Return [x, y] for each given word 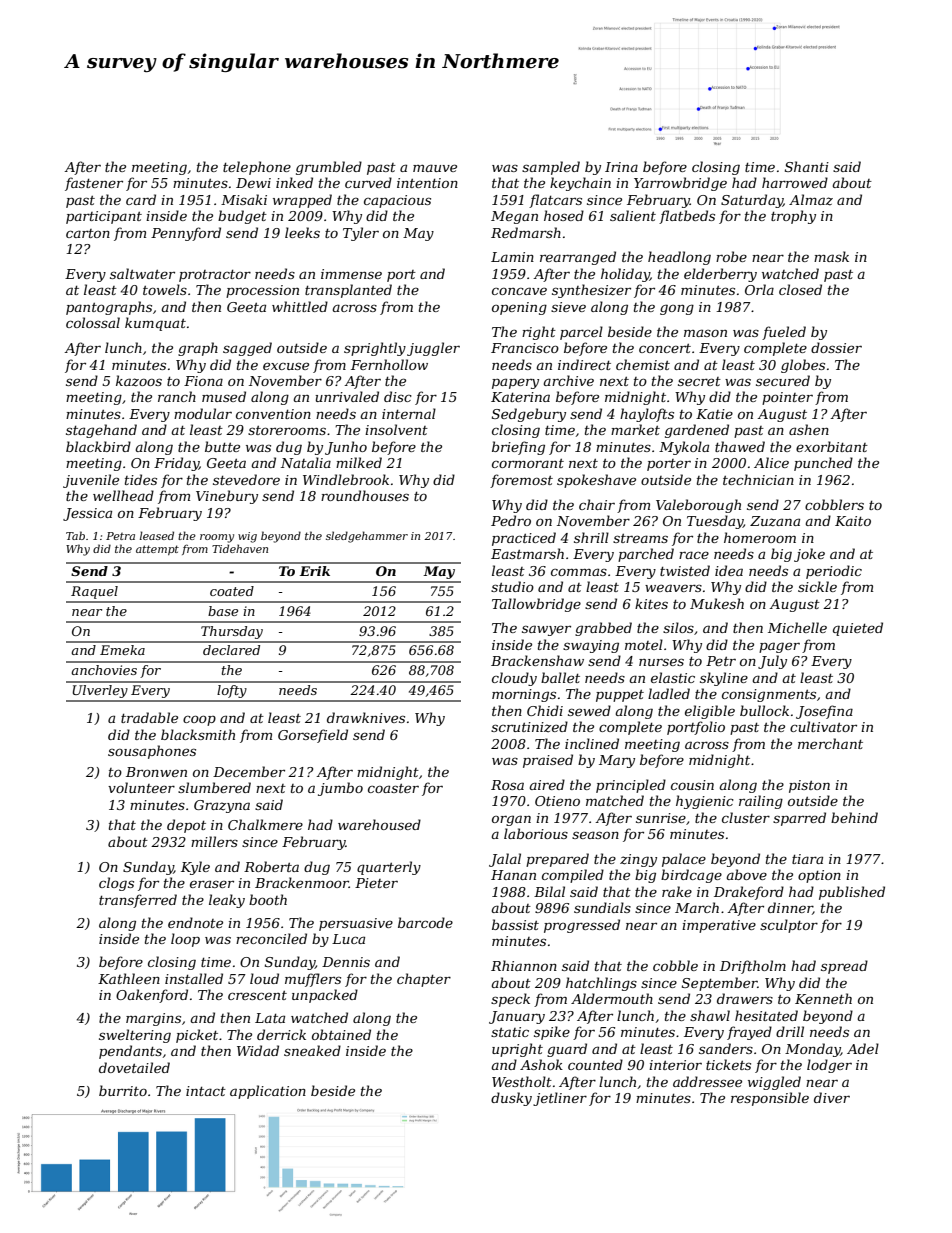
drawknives [366, 717]
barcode [425, 922]
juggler [433, 349]
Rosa [507, 785]
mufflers [313, 980]
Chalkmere [265, 824]
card [141, 199]
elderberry [720, 275]
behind [854, 817]
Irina [621, 167]
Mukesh [717, 603]
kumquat [155, 324]
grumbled [329, 168]
